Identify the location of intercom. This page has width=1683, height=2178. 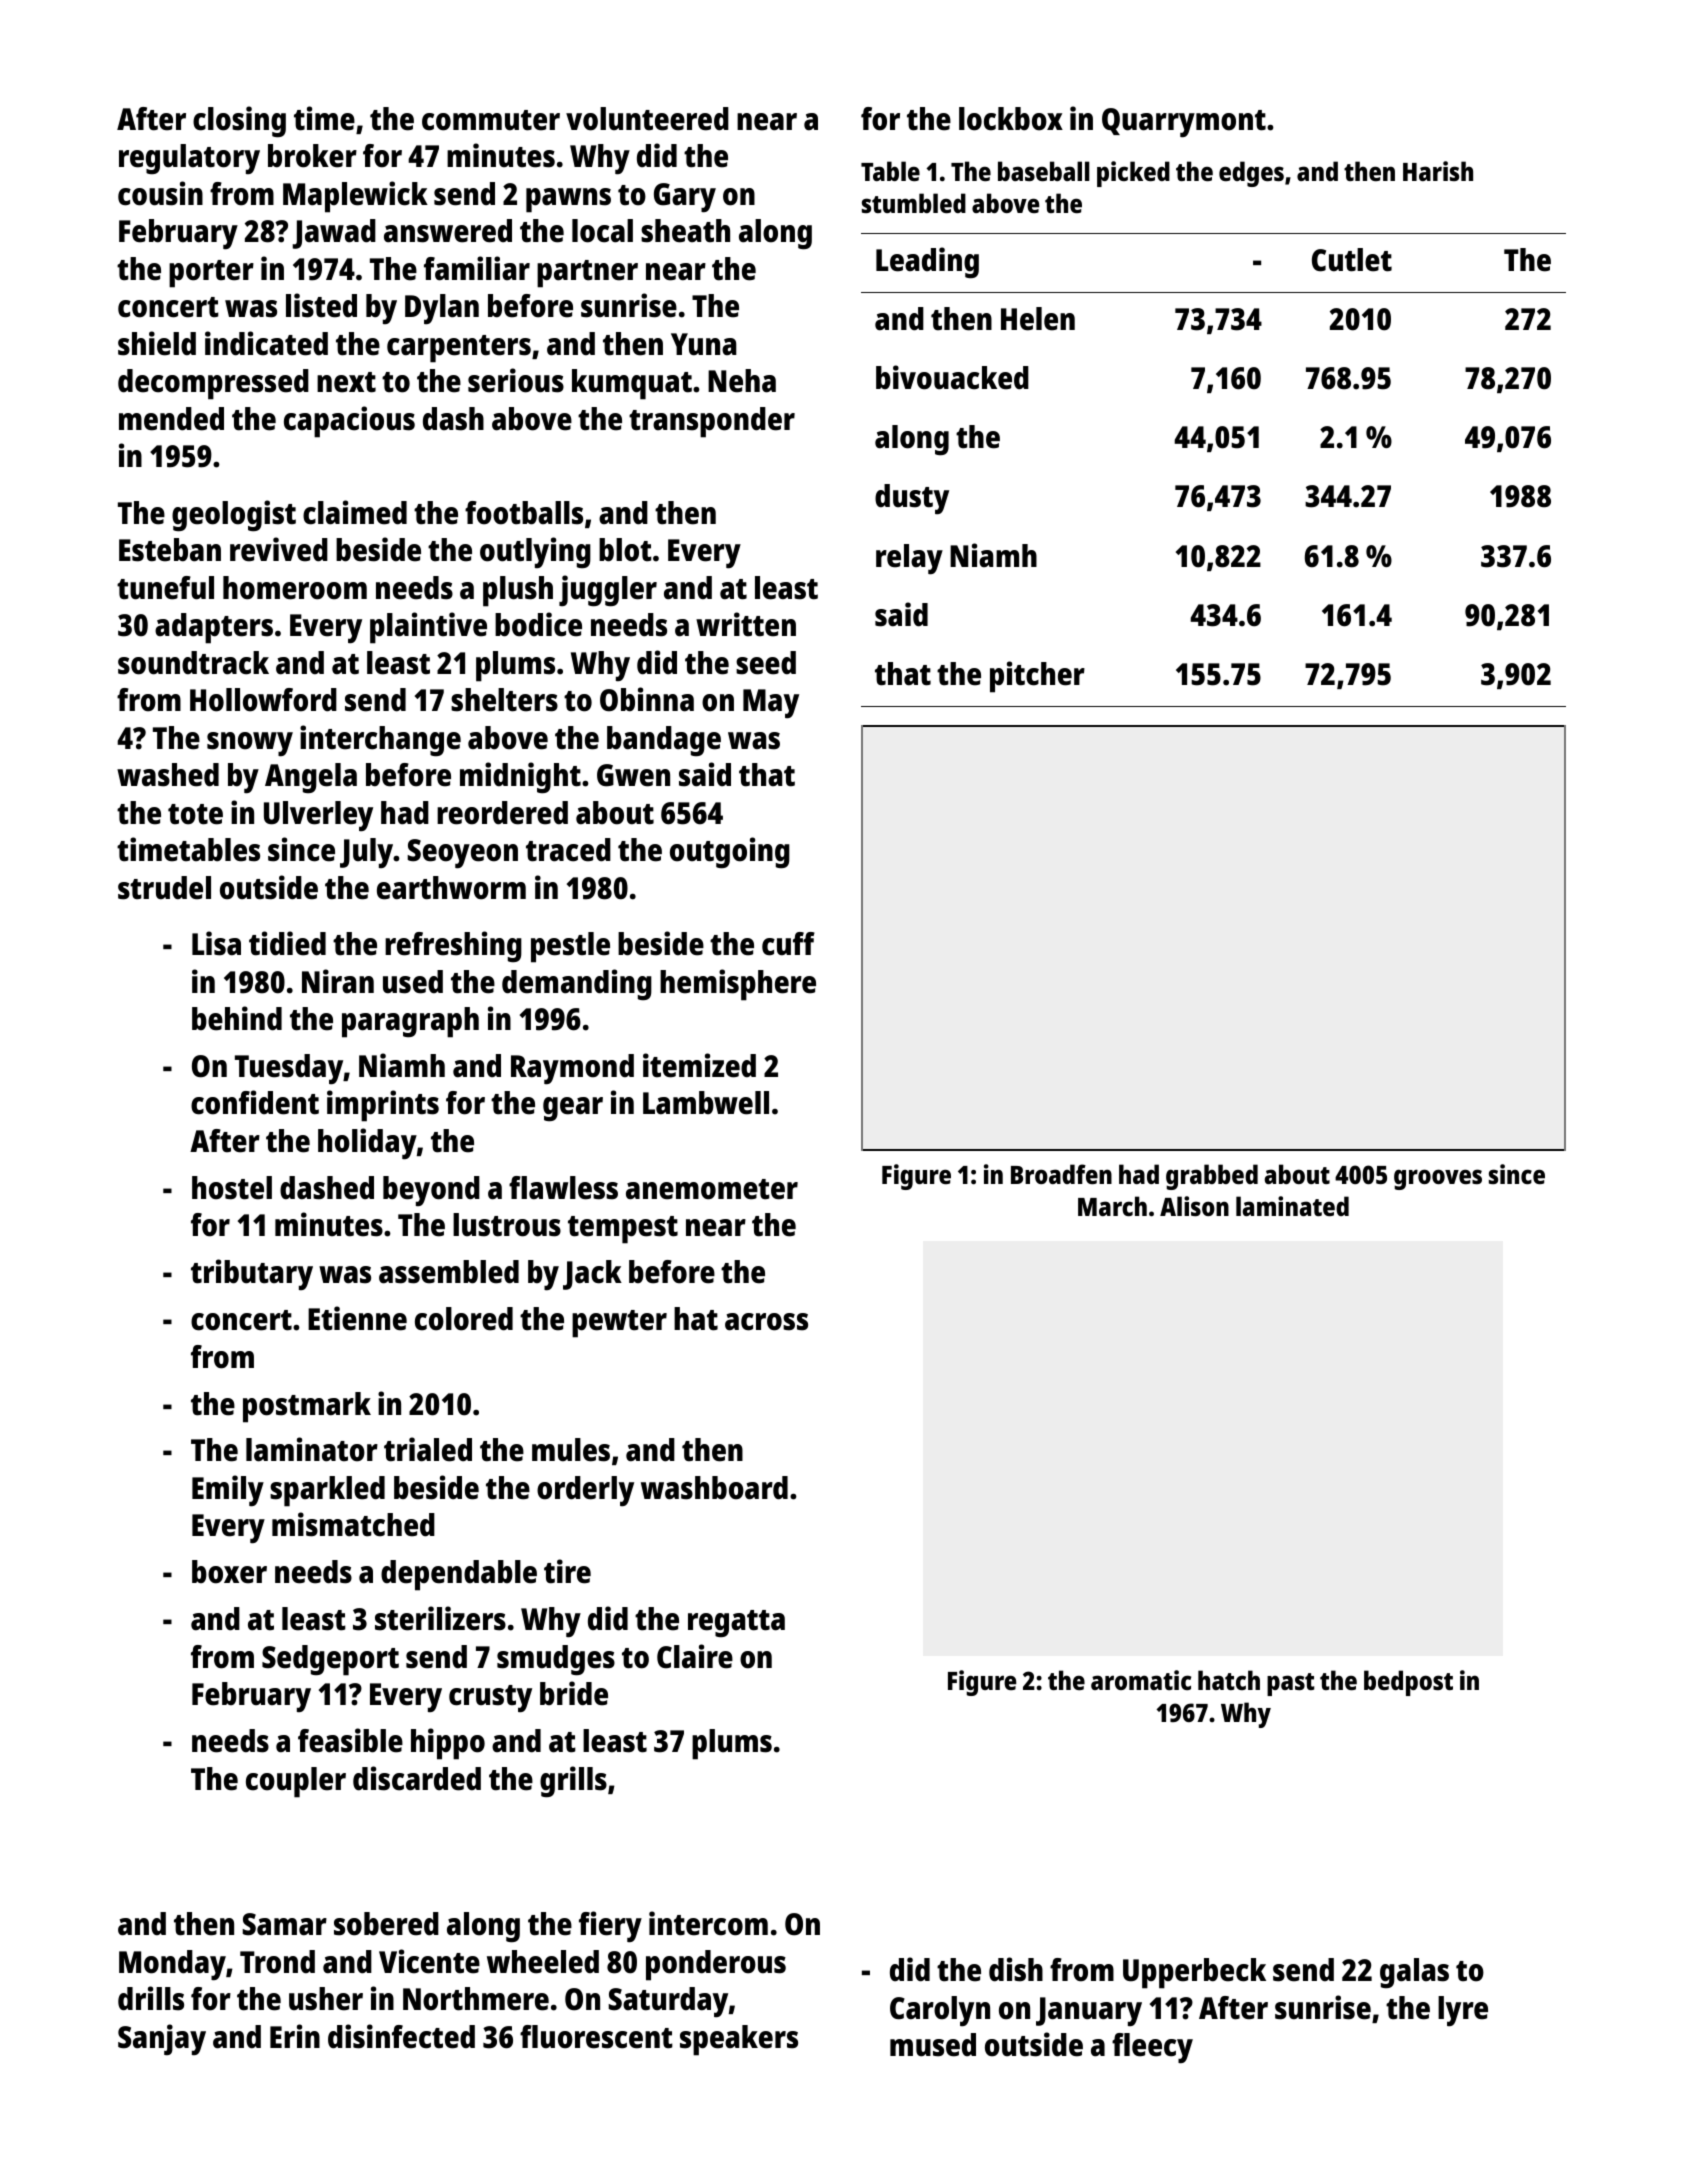
(708, 1923).
